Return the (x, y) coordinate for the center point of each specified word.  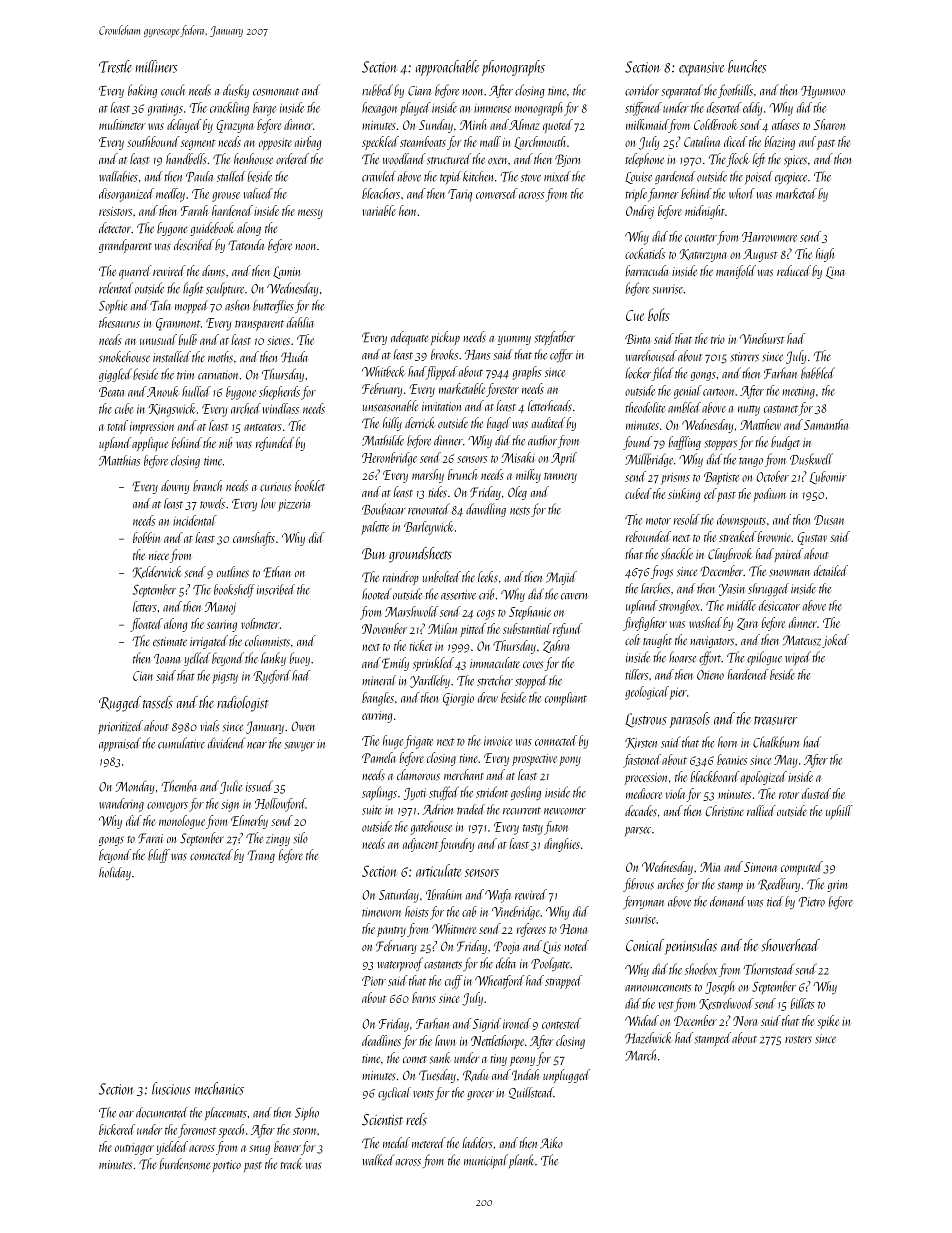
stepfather (555, 338)
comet (415, 1059)
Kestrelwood (726, 1004)
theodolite (645, 407)
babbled (818, 373)
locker (638, 373)
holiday (115, 873)
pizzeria (294, 505)
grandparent (125, 246)
